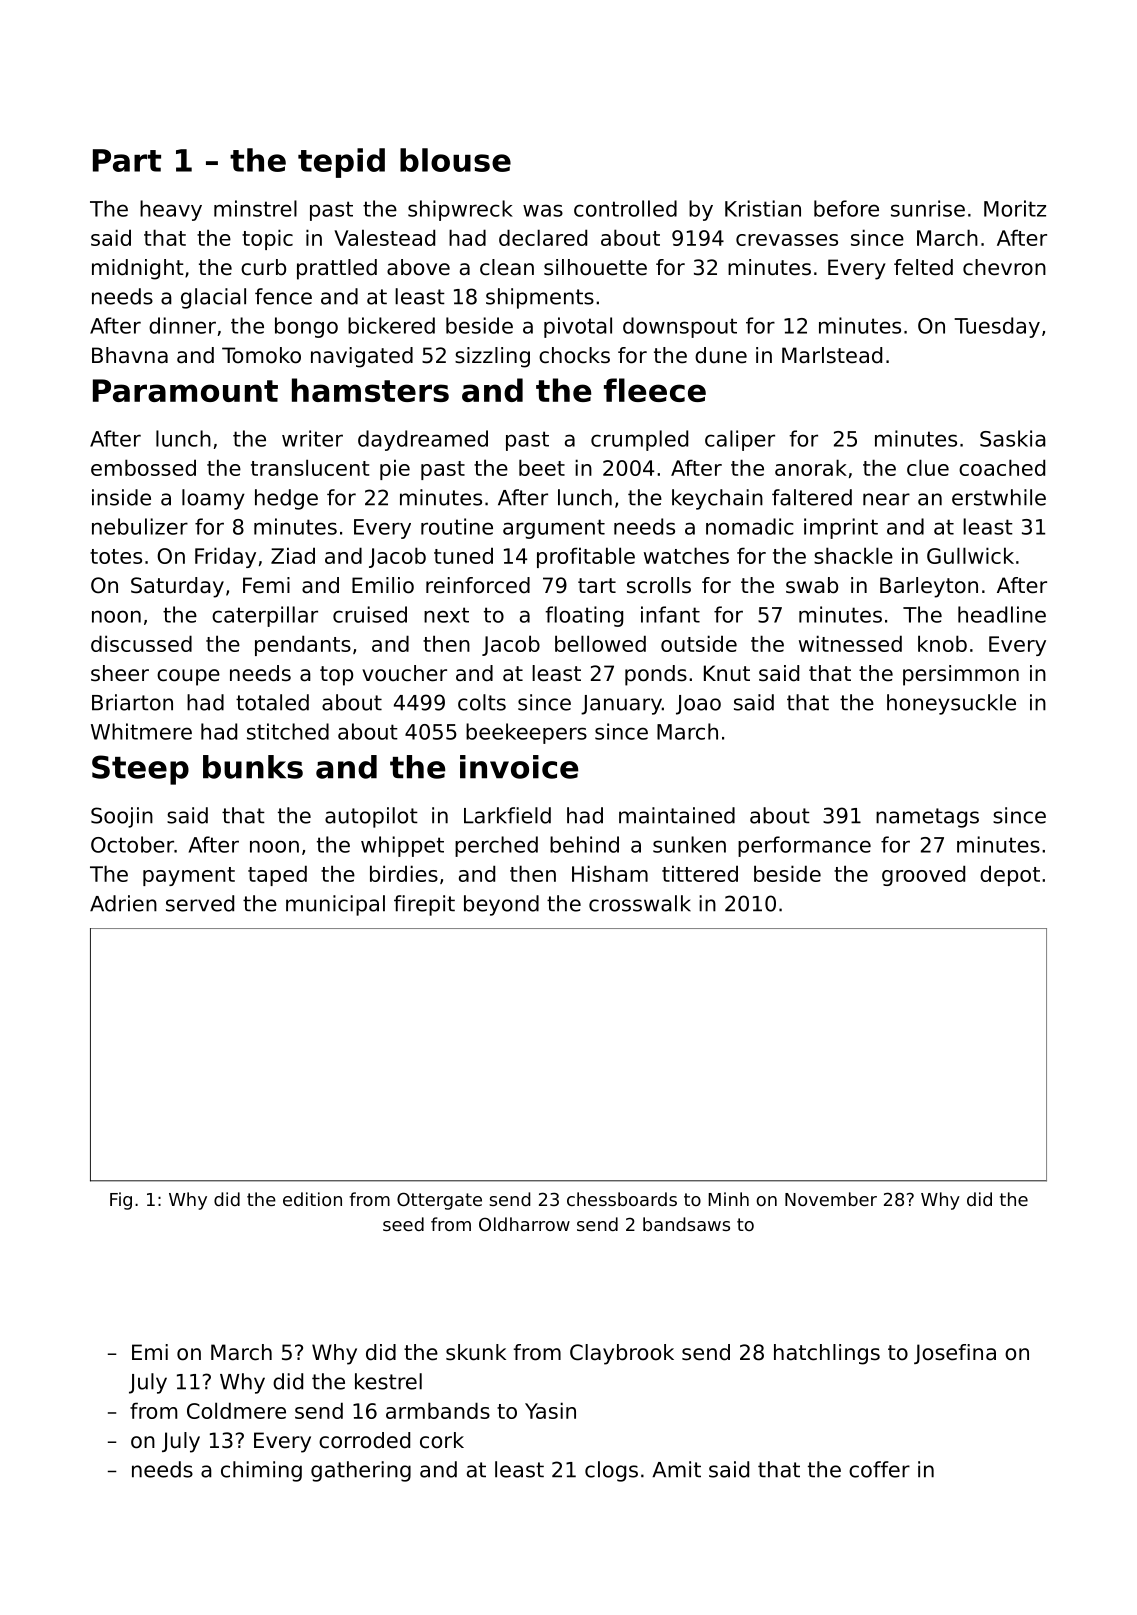  What do you see at coordinates (236, 1410) in the page?
I see `Coldmere` at bounding box center [236, 1410].
